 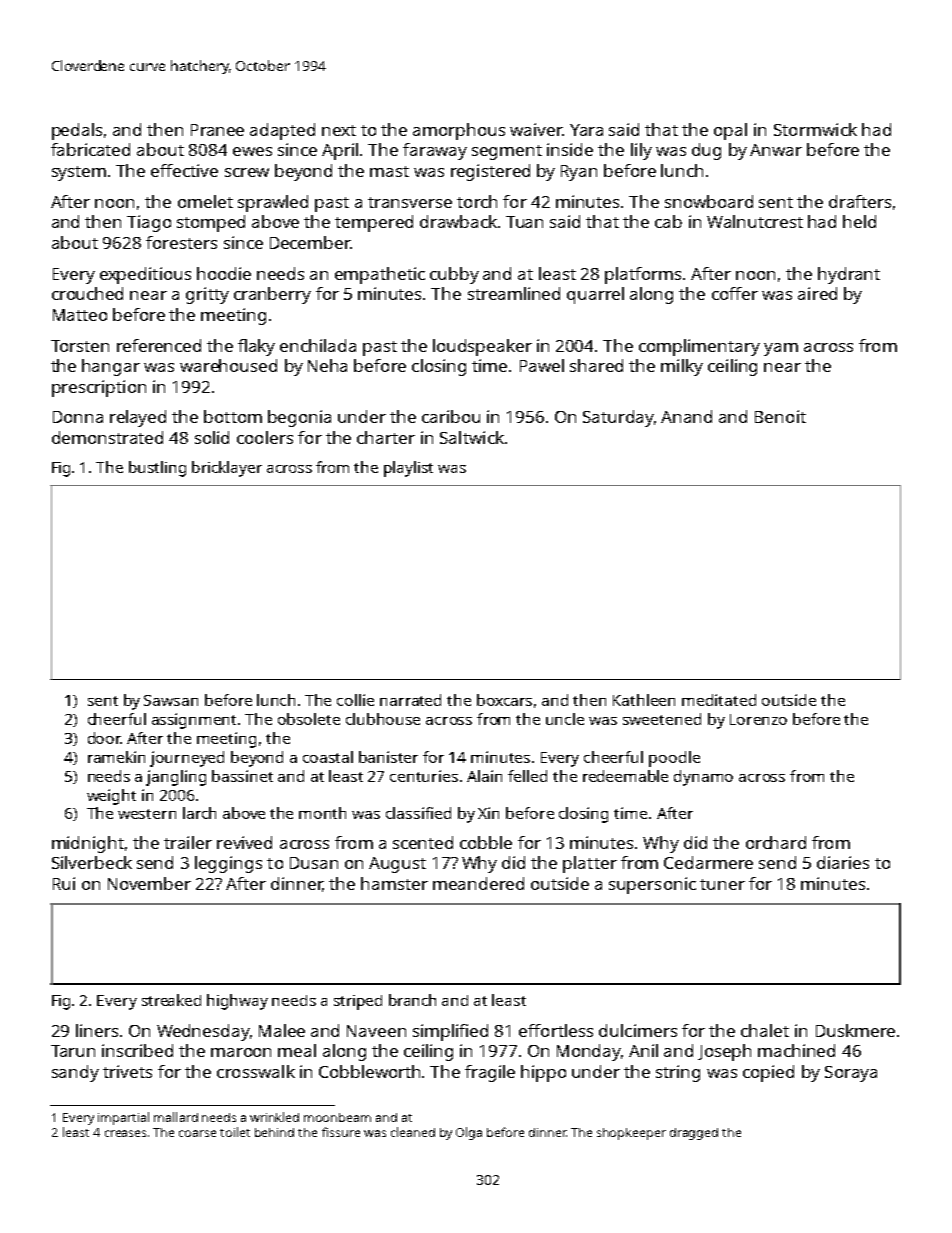 I want to click on empathetic, so click(x=380, y=275).
